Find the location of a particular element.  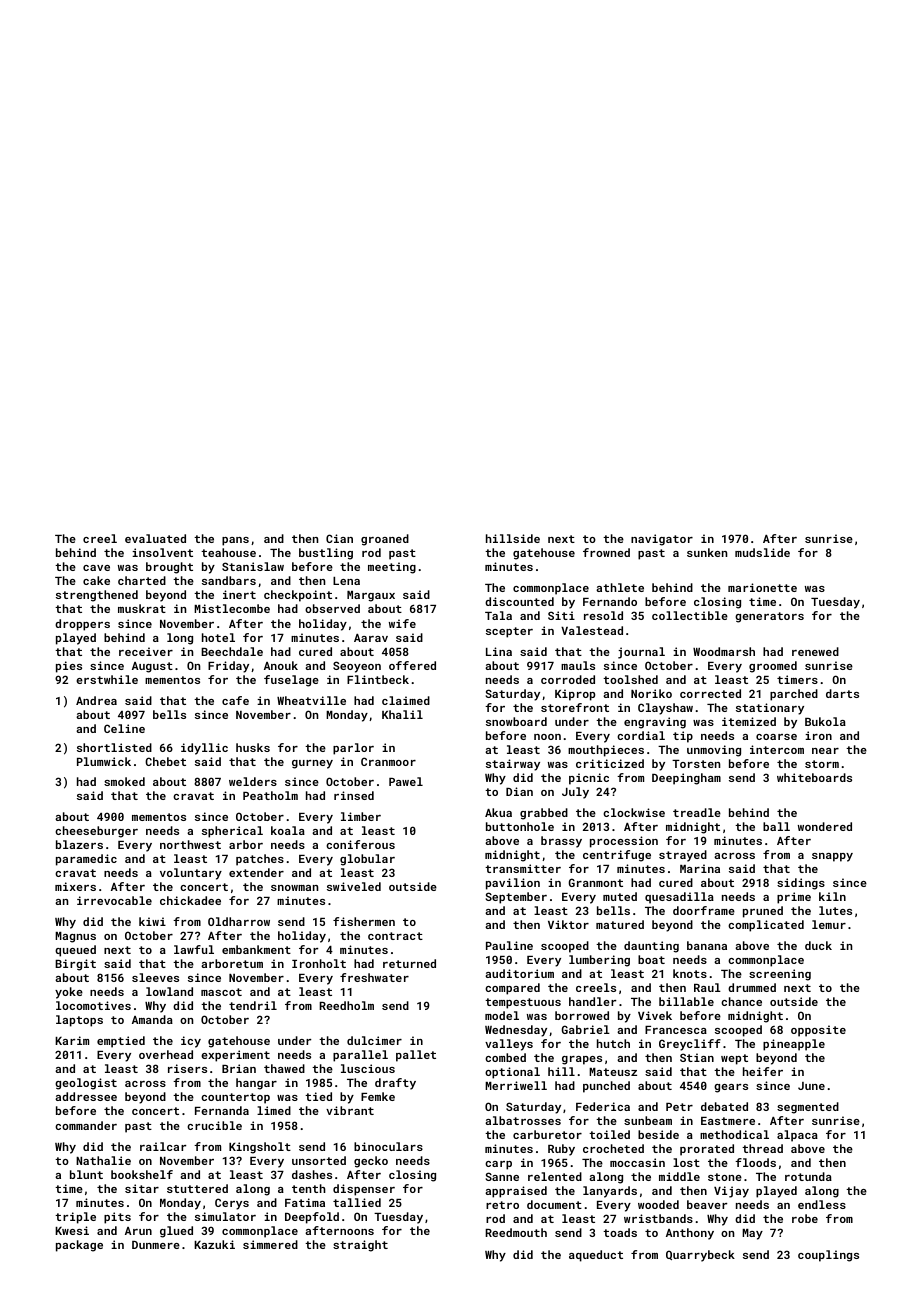

September is located at coordinates (516, 898).
